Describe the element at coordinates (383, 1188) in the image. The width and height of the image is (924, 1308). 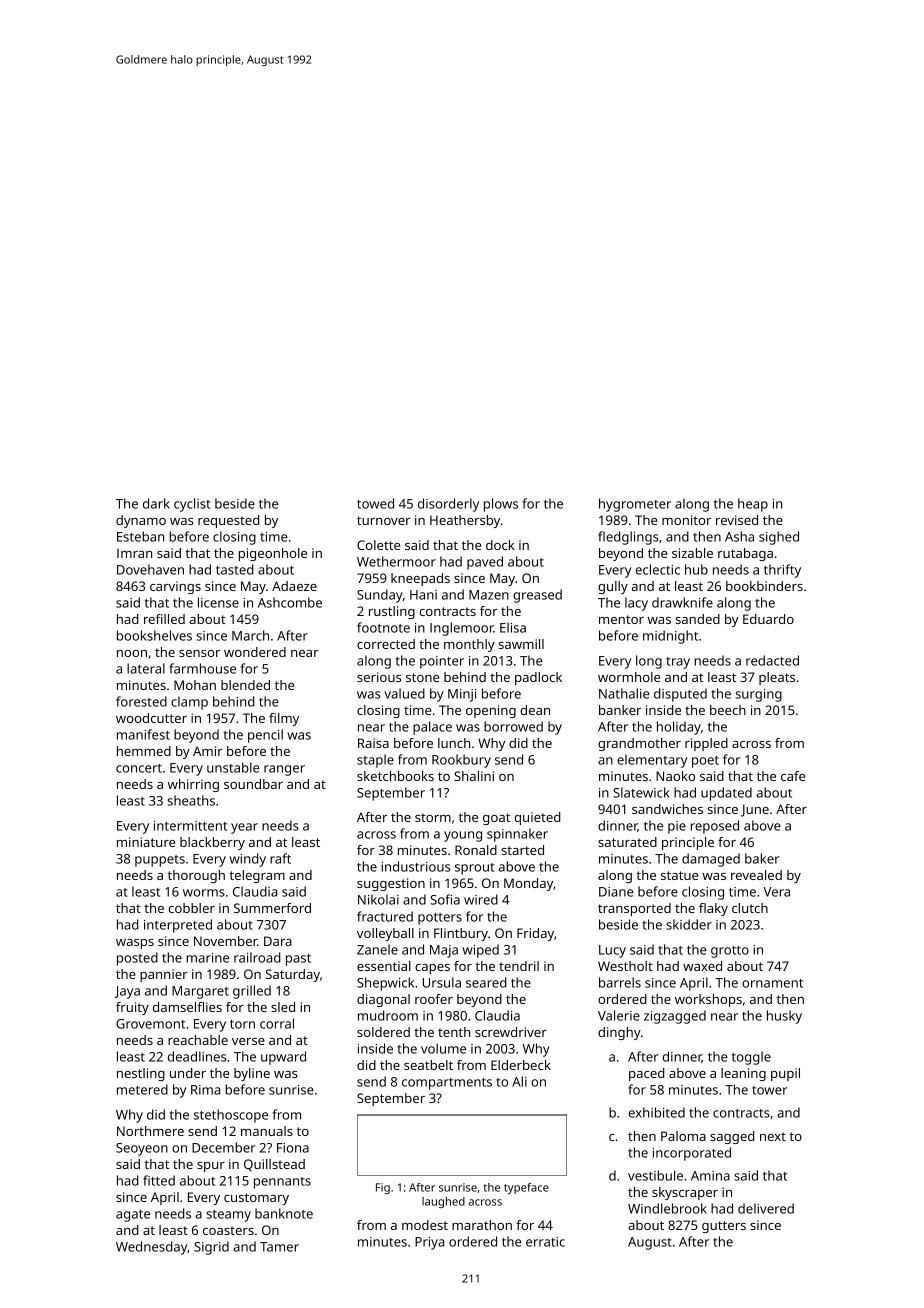
I see `Fig` at that location.
